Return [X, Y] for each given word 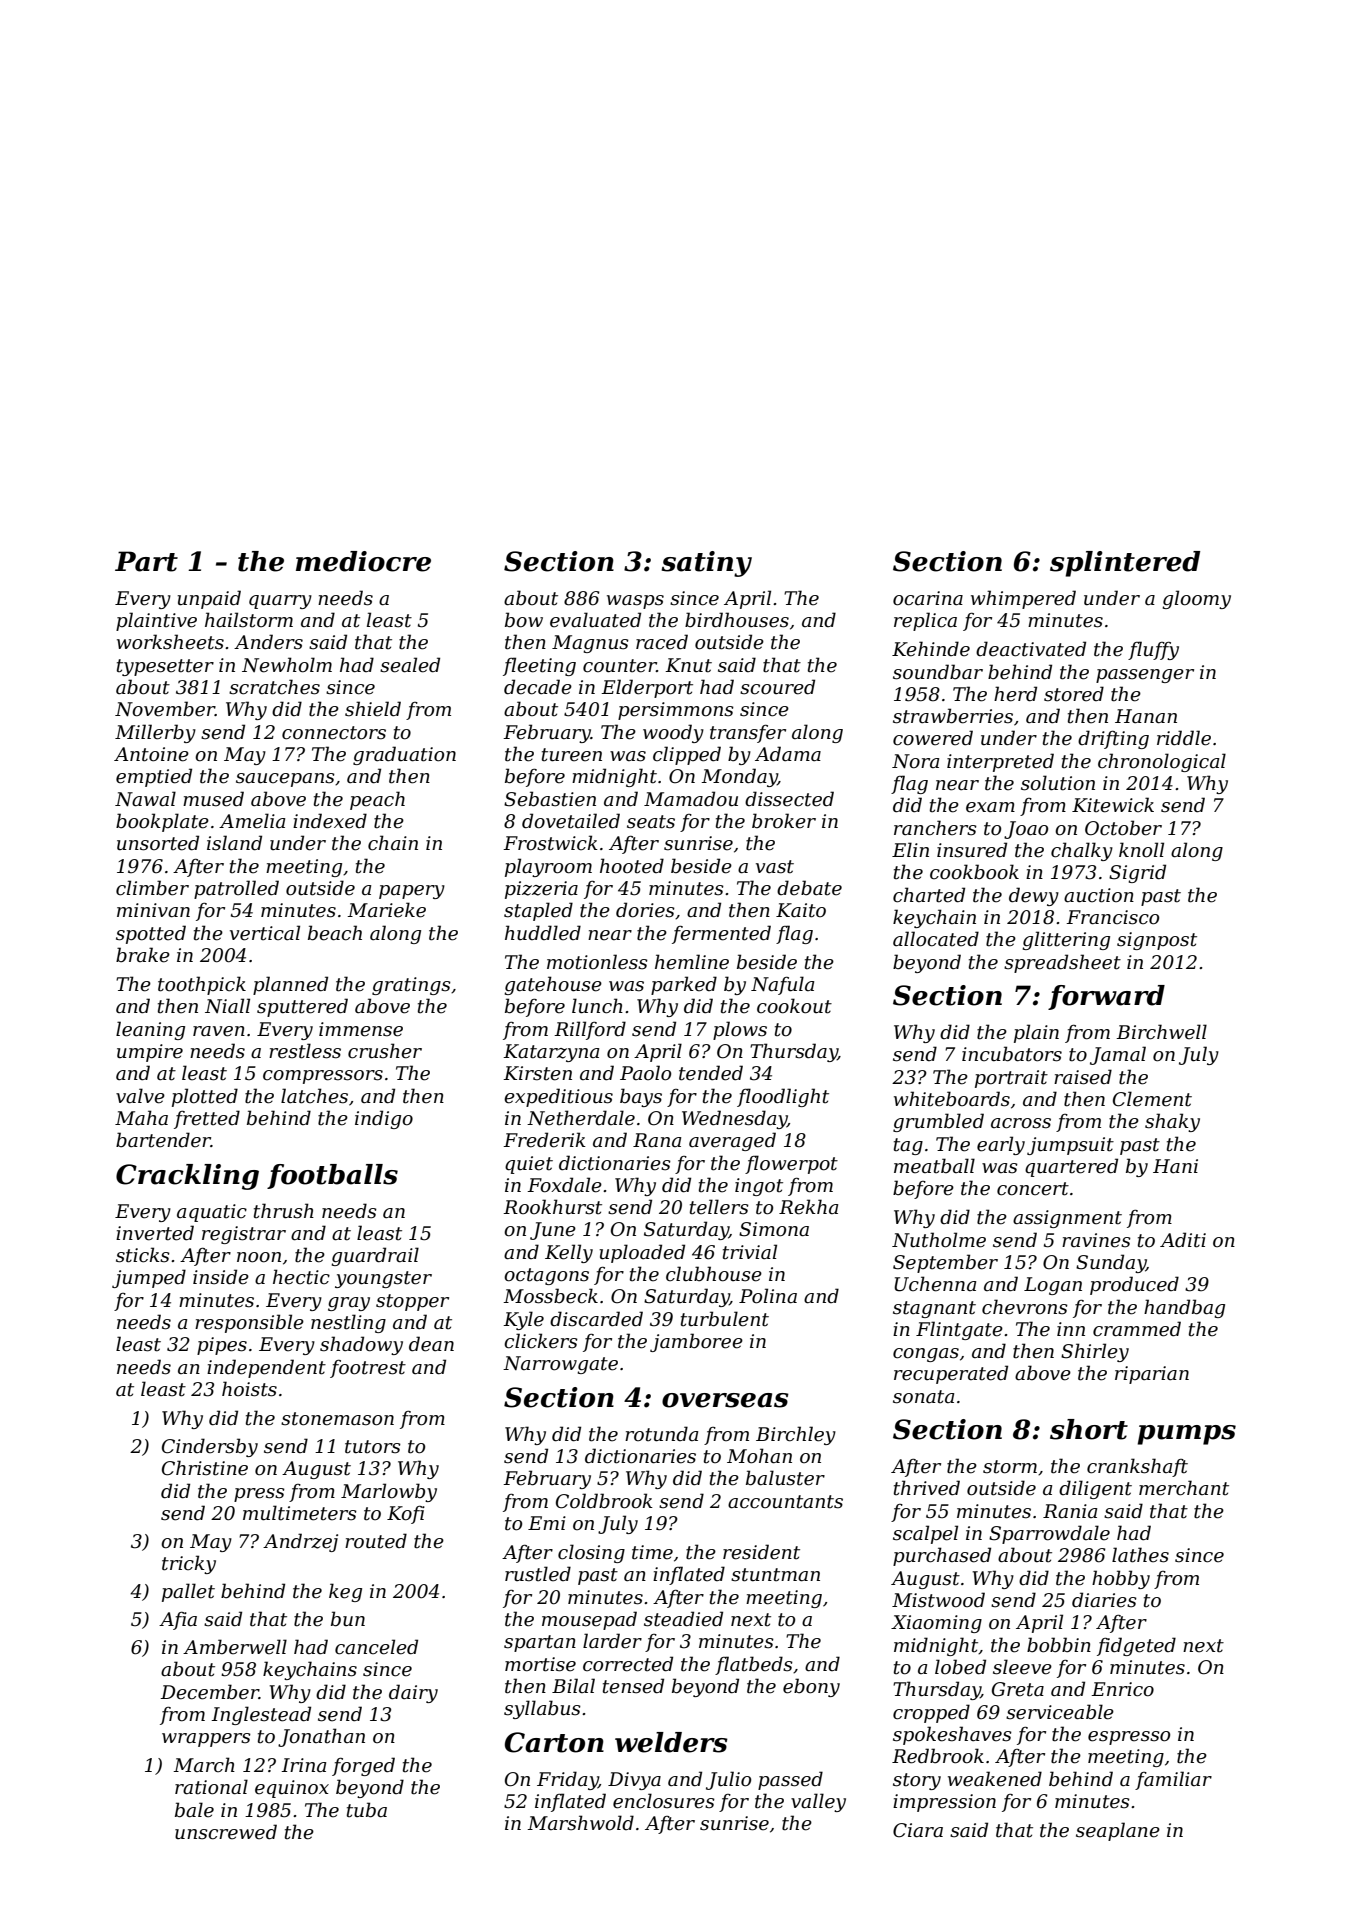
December [209, 1692]
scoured [777, 687]
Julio [728, 1780]
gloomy [1196, 599]
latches [314, 1096]
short [1089, 1429]
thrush [284, 1211]
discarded [596, 1319]
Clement [1152, 1099]
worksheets [170, 642]
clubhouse [714, 1274]
